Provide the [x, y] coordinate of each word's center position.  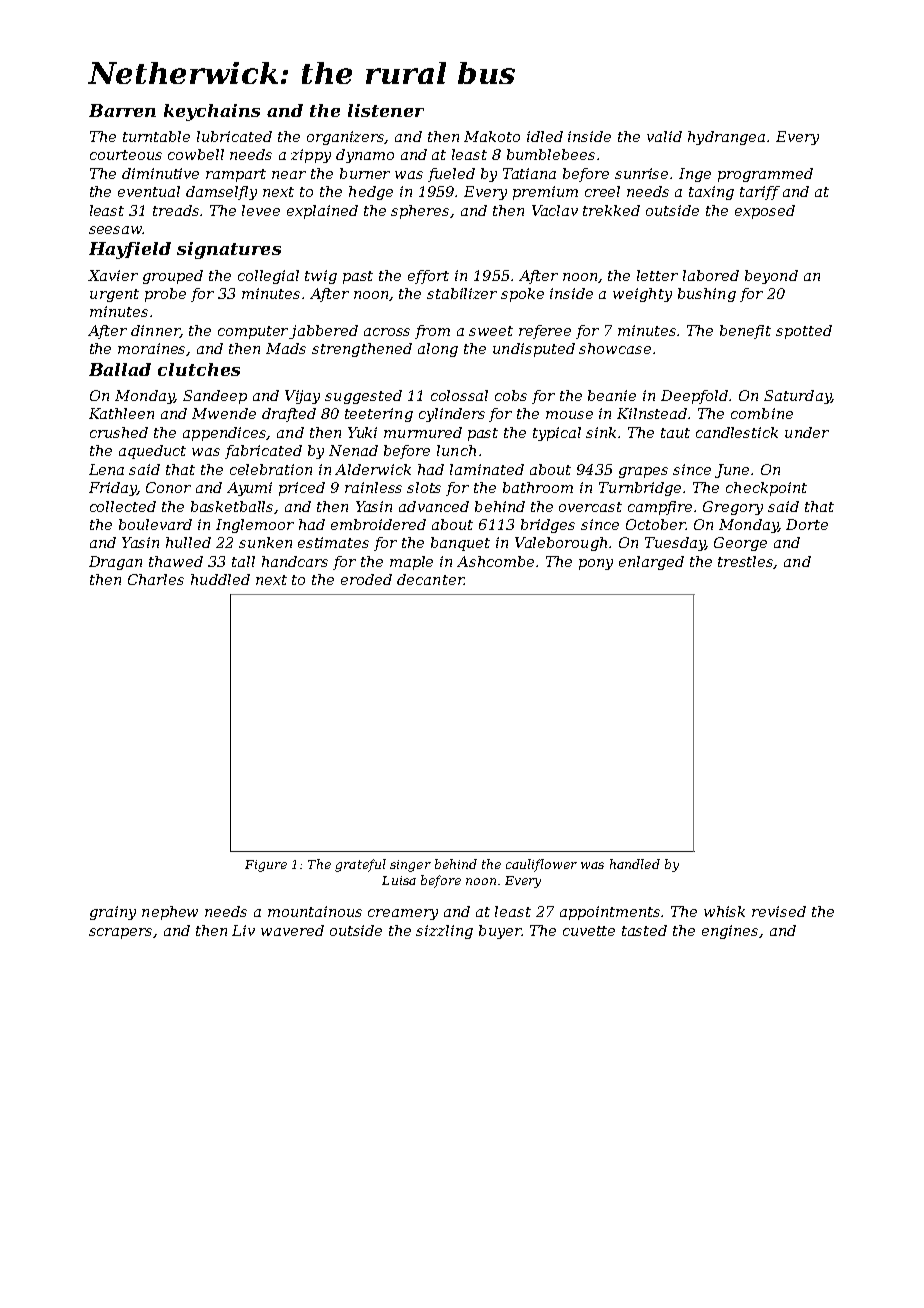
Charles [156, 579]
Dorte [807, 524]
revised [779, 911]
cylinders [452, 415]
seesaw [116, 230]
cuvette [589, 931]
